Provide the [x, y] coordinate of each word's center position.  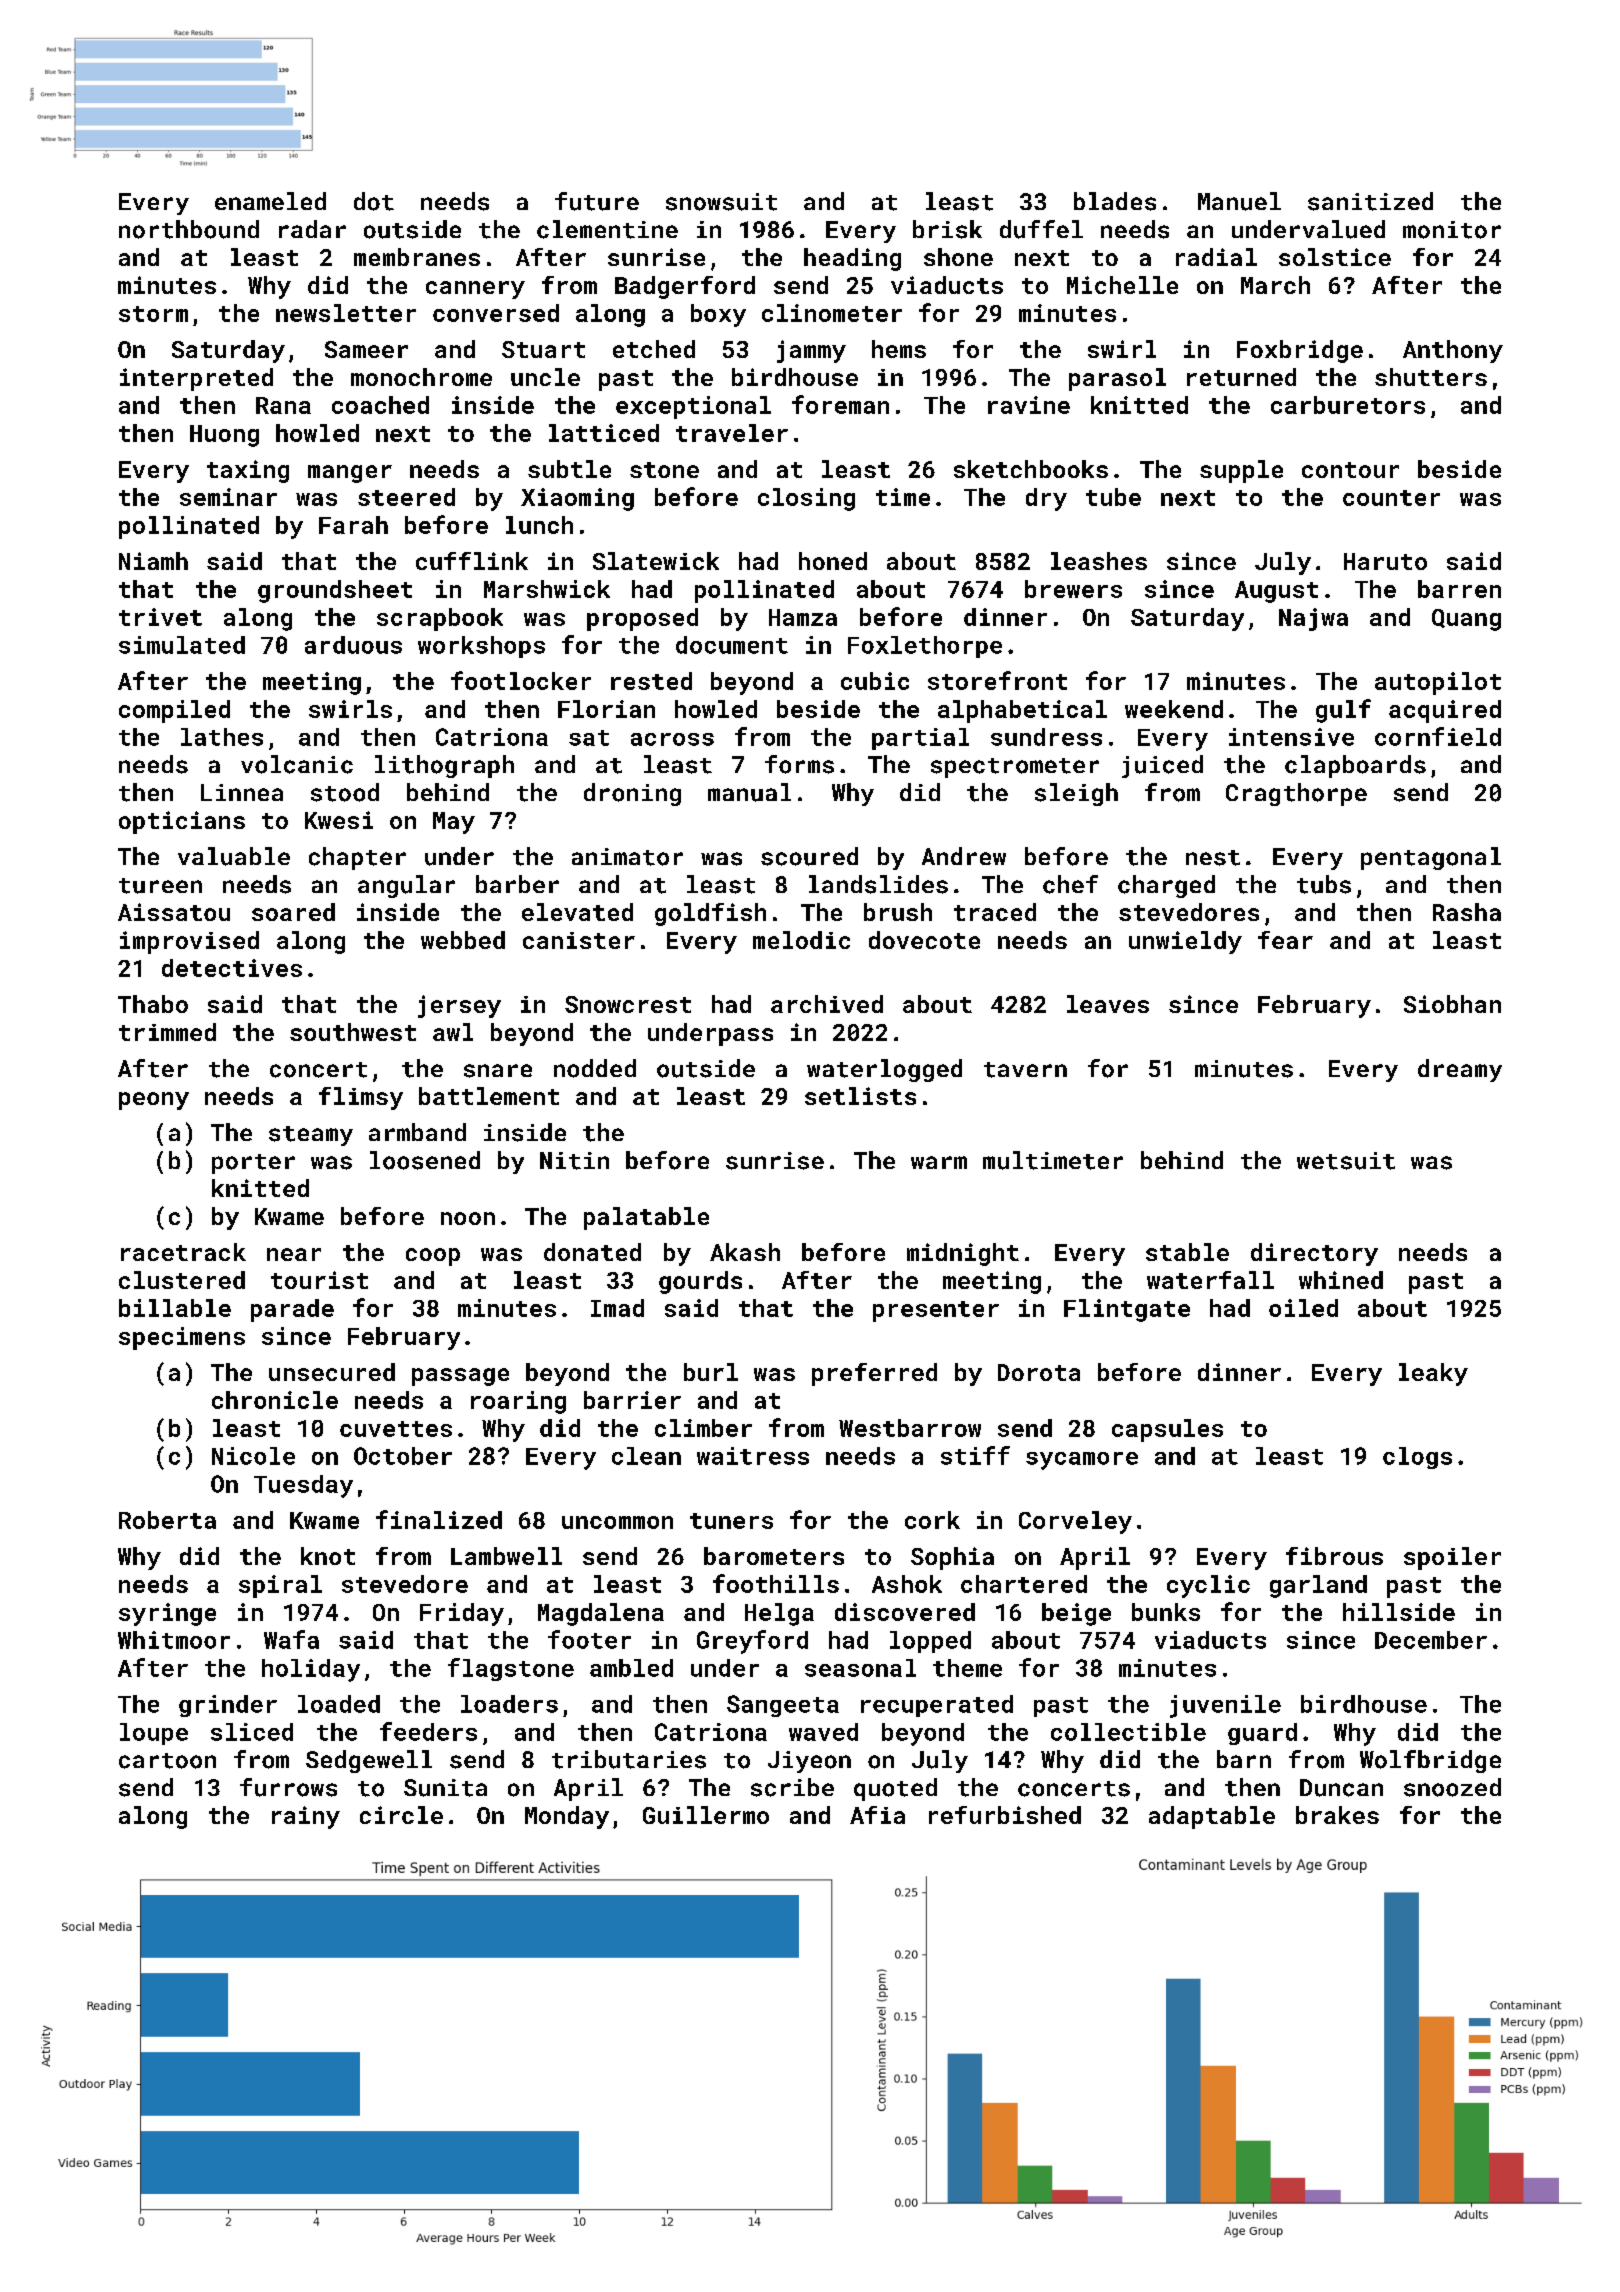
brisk [947, 229]
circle [401, 1815]
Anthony [1453, 351]
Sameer [366, 349]
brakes [1337, 1815]
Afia [877, 1815]
